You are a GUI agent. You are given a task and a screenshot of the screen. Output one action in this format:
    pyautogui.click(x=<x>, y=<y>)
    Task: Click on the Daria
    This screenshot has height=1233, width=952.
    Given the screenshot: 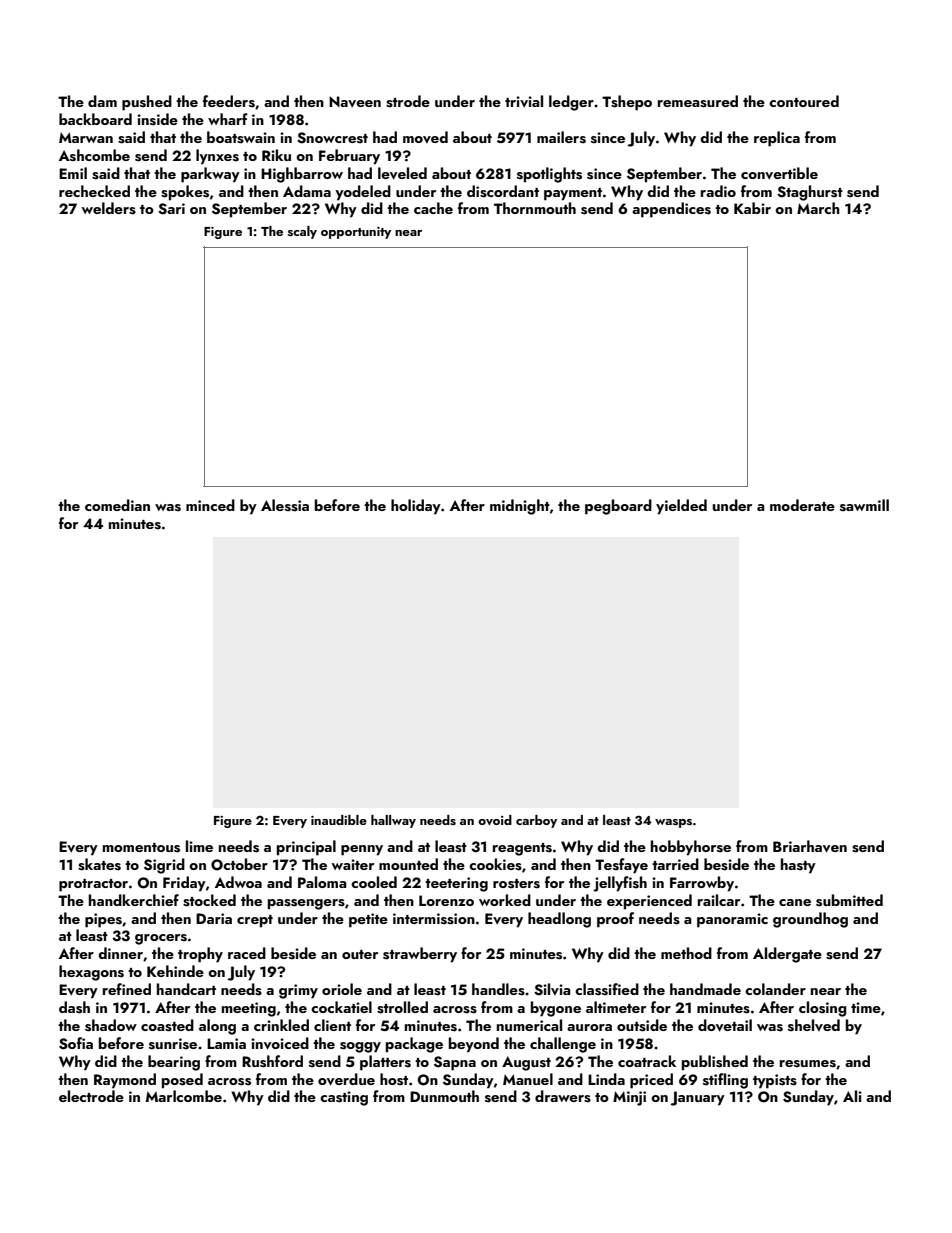 What is the action you would take?
    pyautogui.click(x=214, y=918)
